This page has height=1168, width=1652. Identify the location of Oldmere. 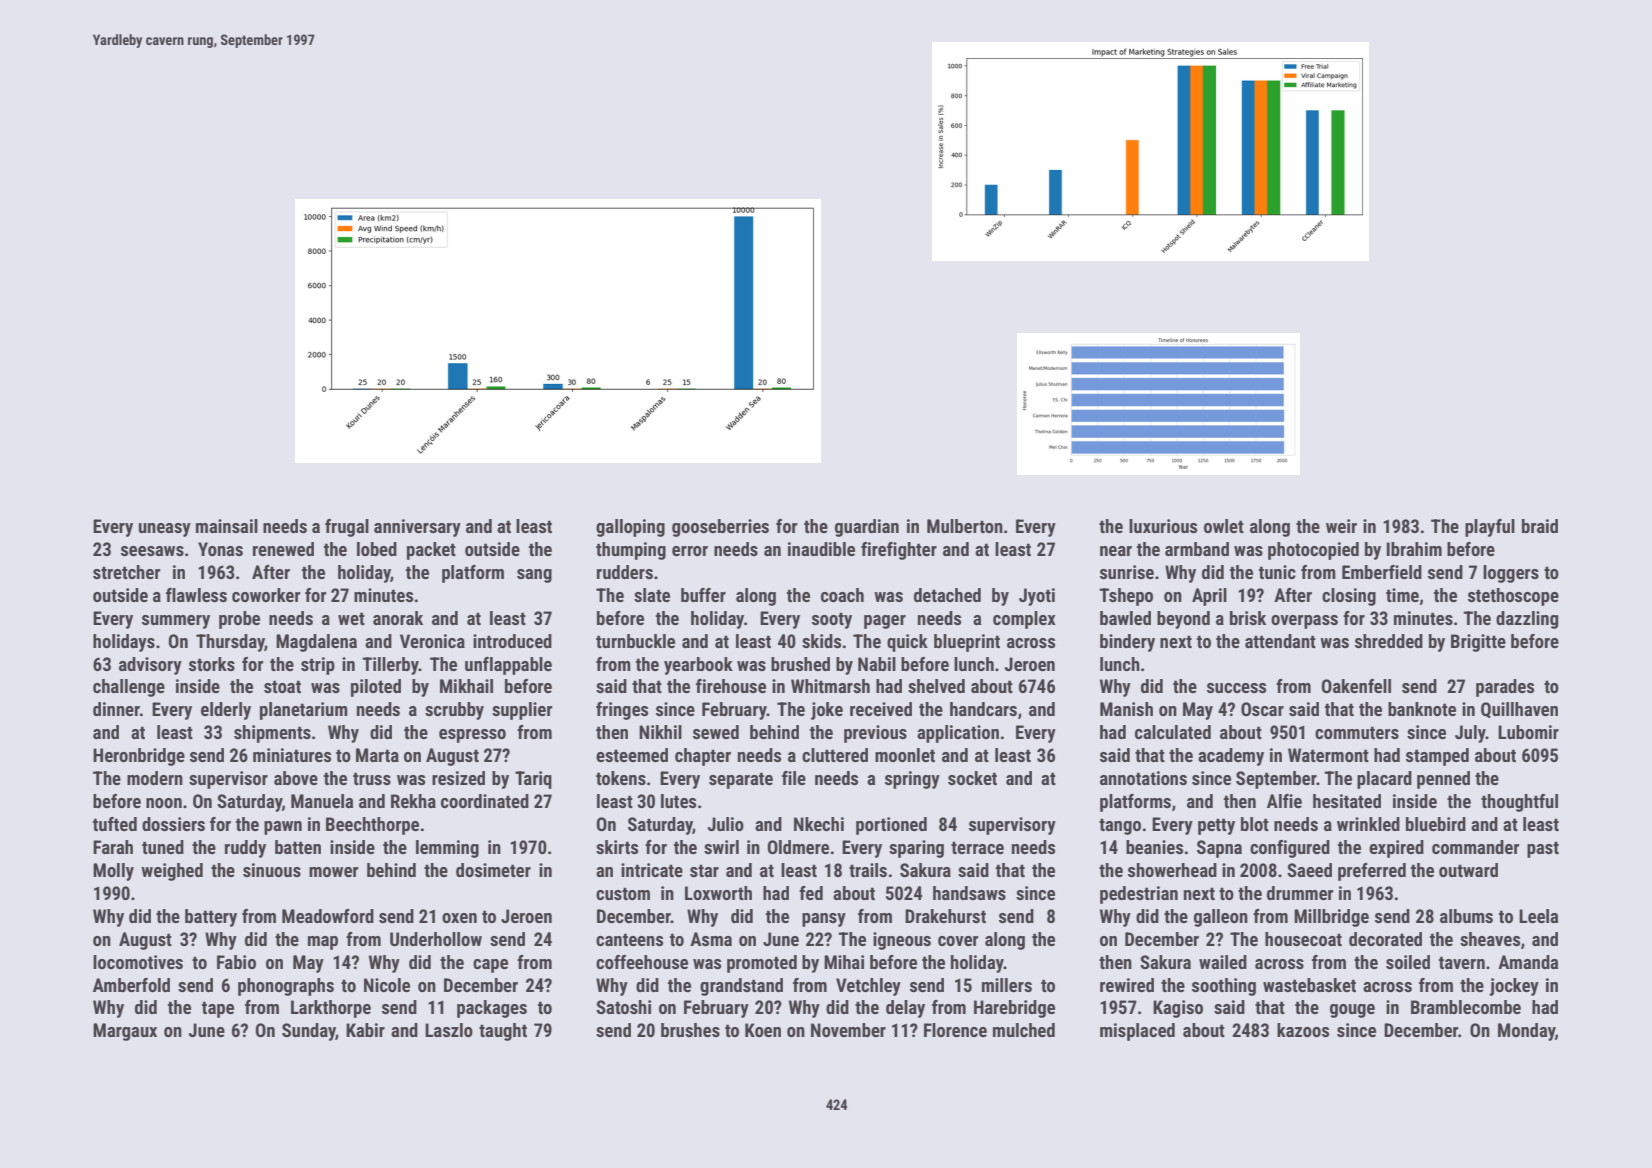
(798, 847).
